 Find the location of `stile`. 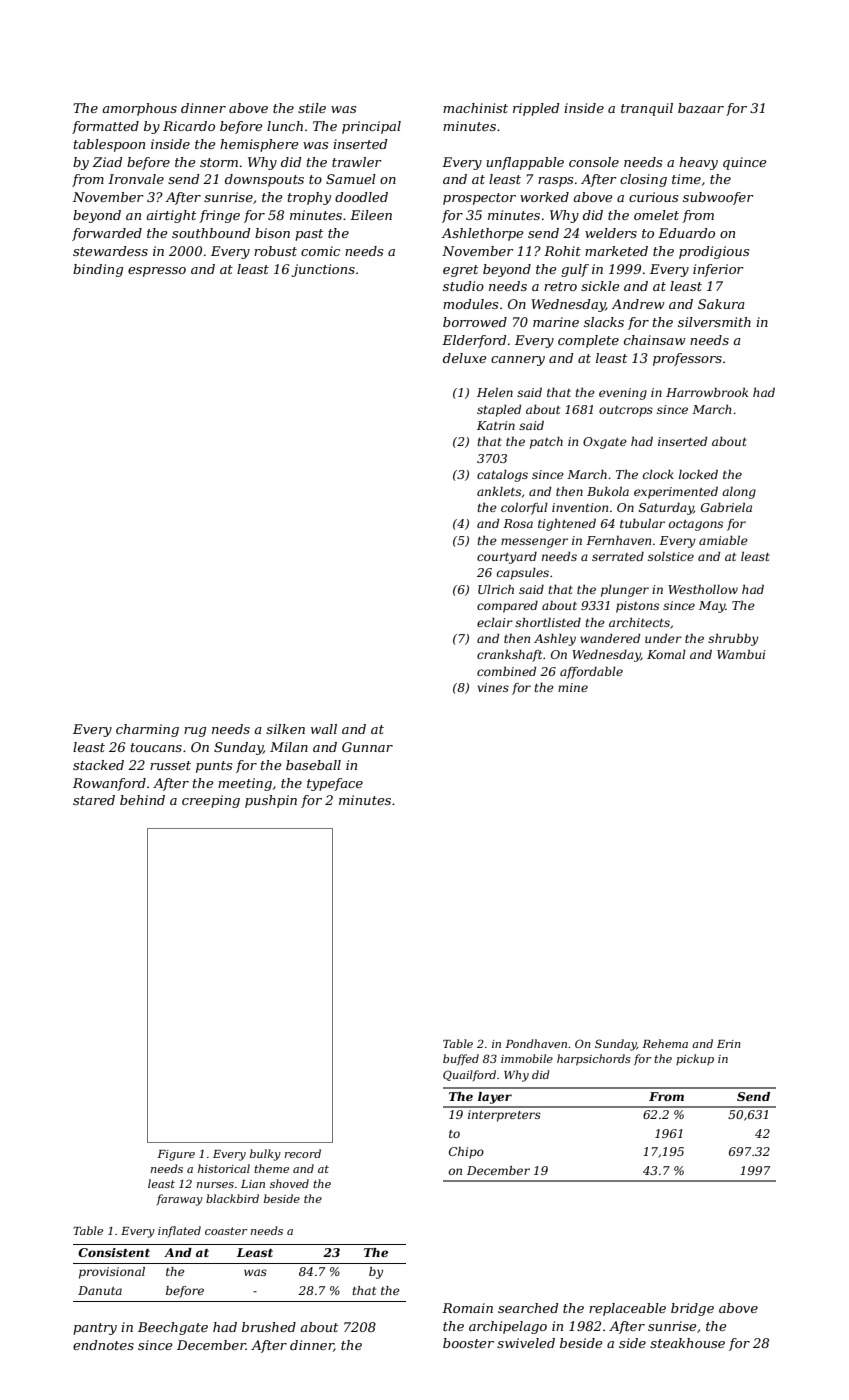

stile is located at coordinates (312, 108).
